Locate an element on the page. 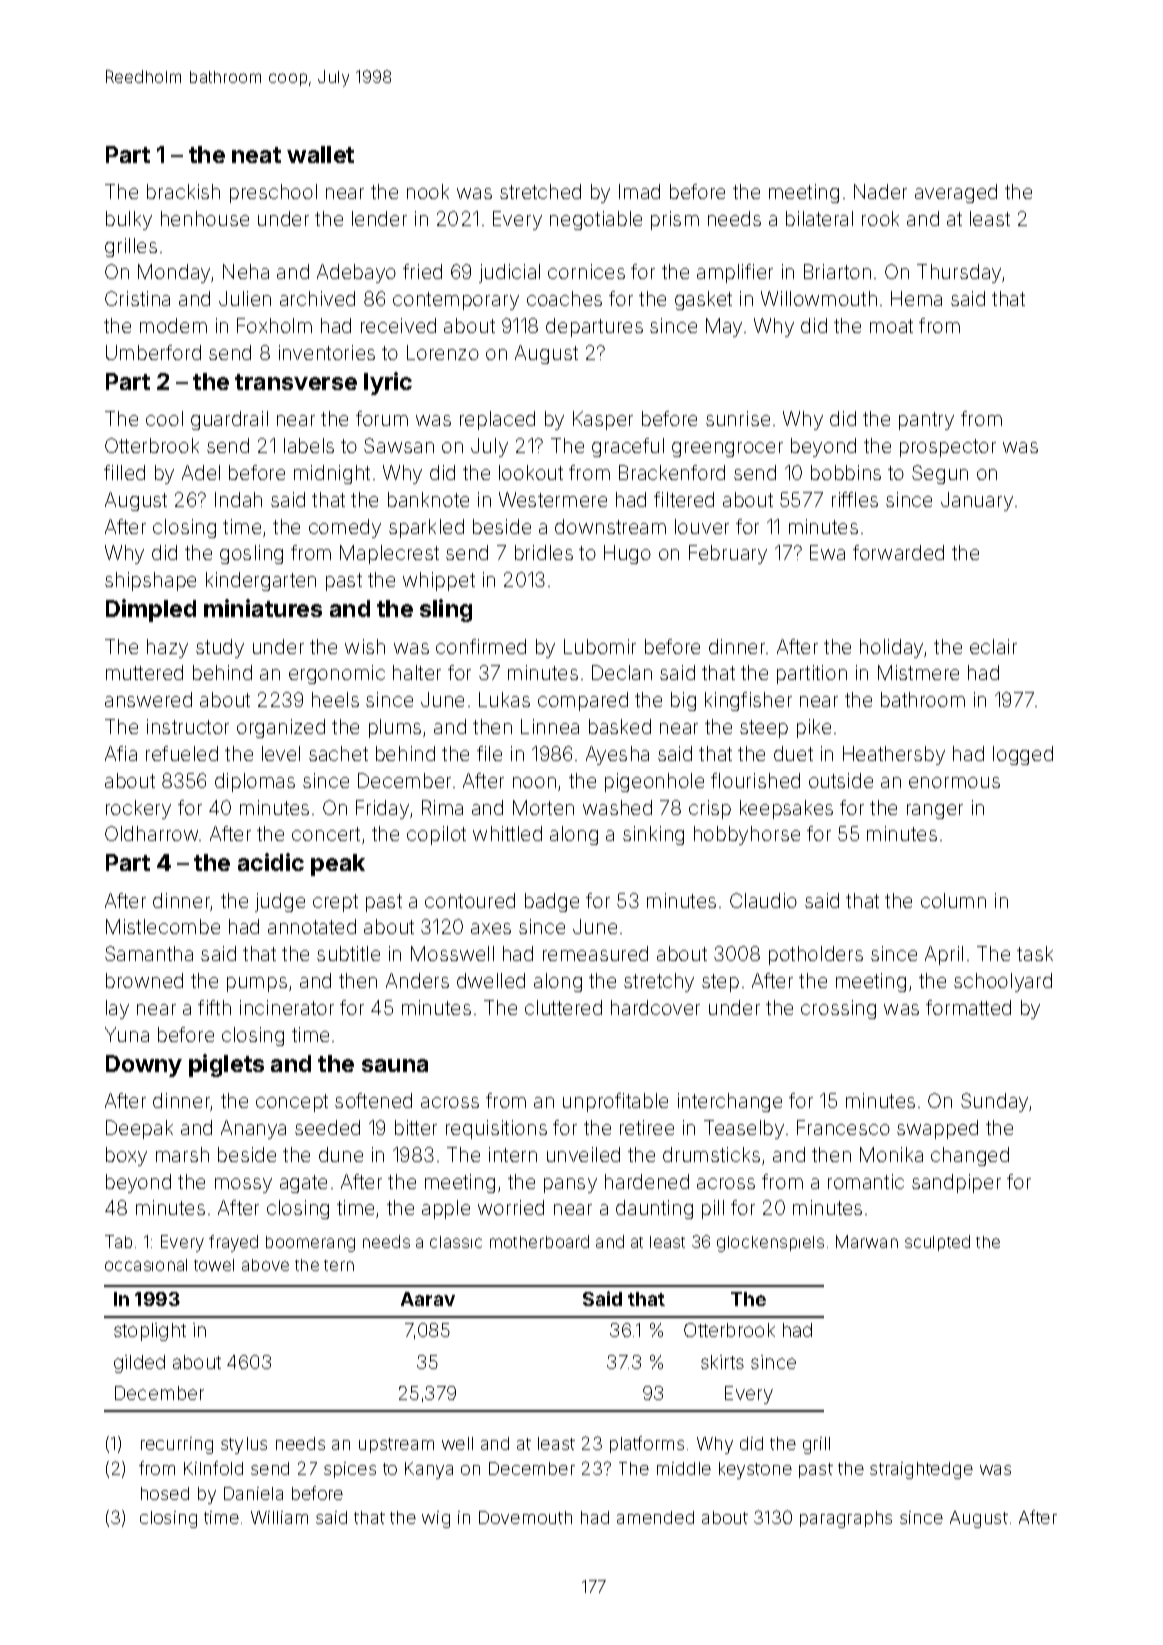 The image size is (1163, 1645). neat is located at coordinates (256, 155).
